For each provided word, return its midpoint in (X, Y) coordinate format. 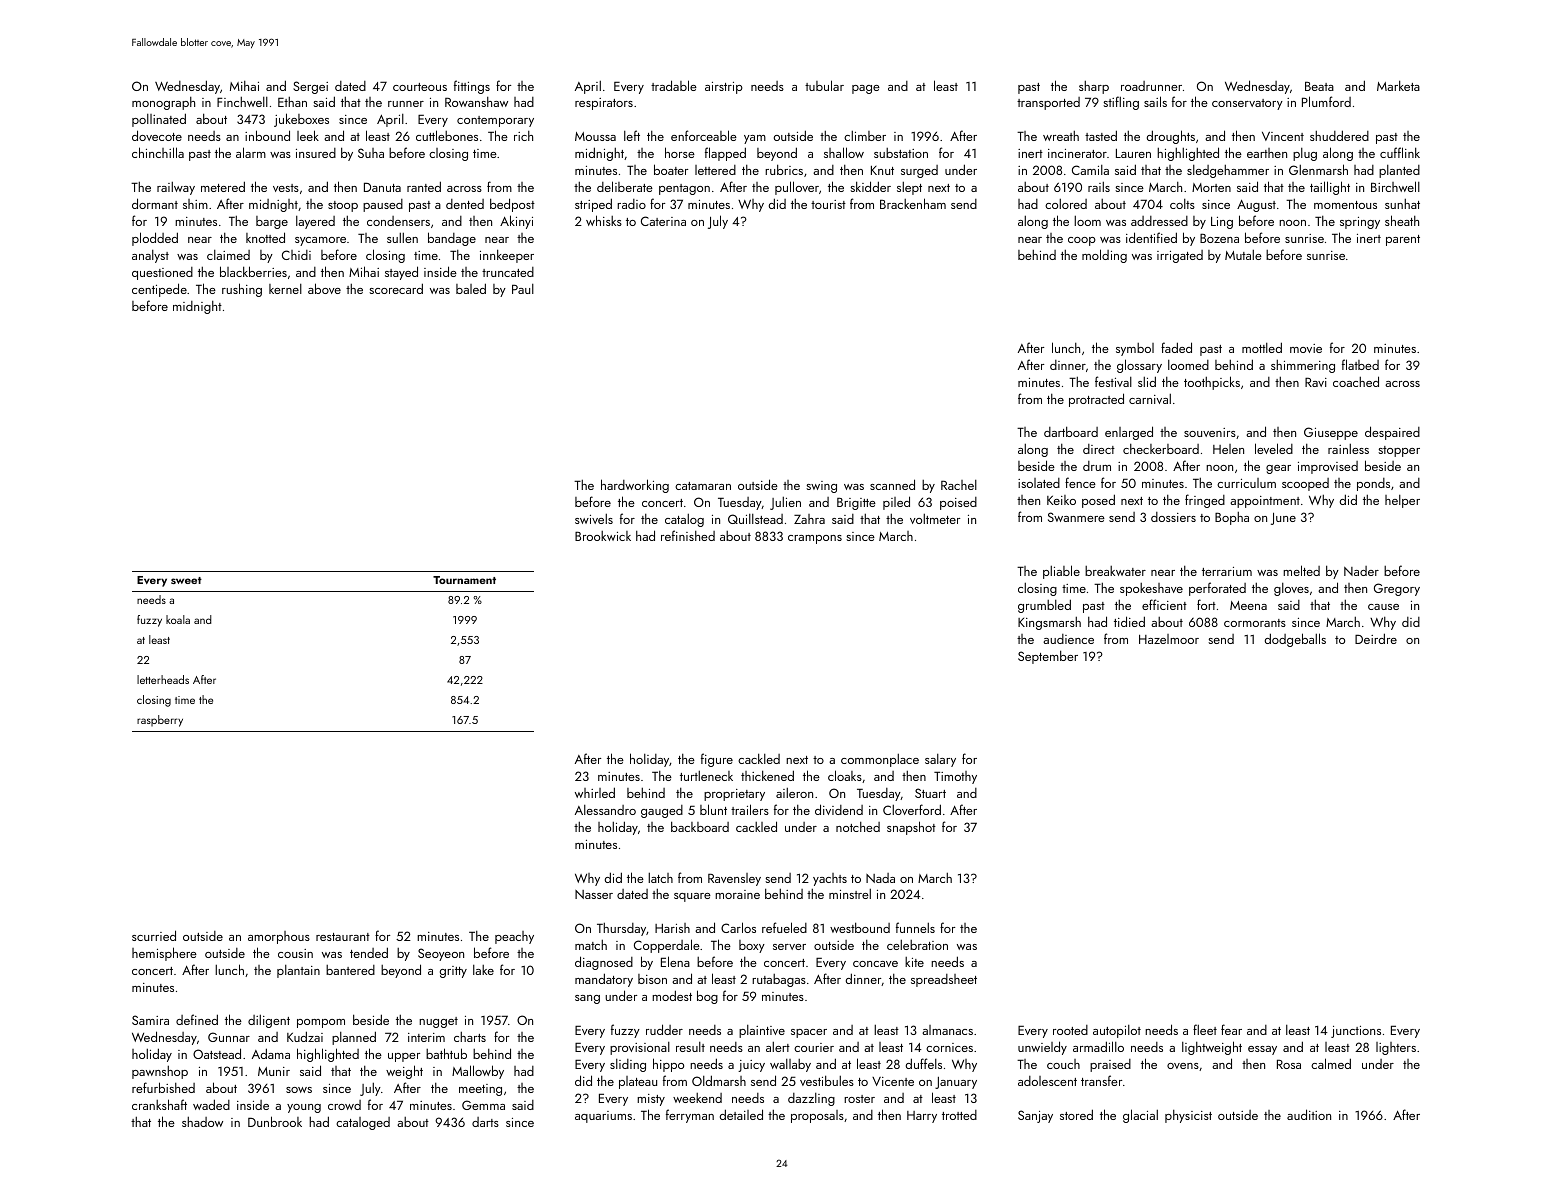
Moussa (595, 136)
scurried (154, 935)
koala (178, 619)
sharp (1094, 87)
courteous (420, 87)
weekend (697, 1098)
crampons (815, 539)
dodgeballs (1295, 640)
